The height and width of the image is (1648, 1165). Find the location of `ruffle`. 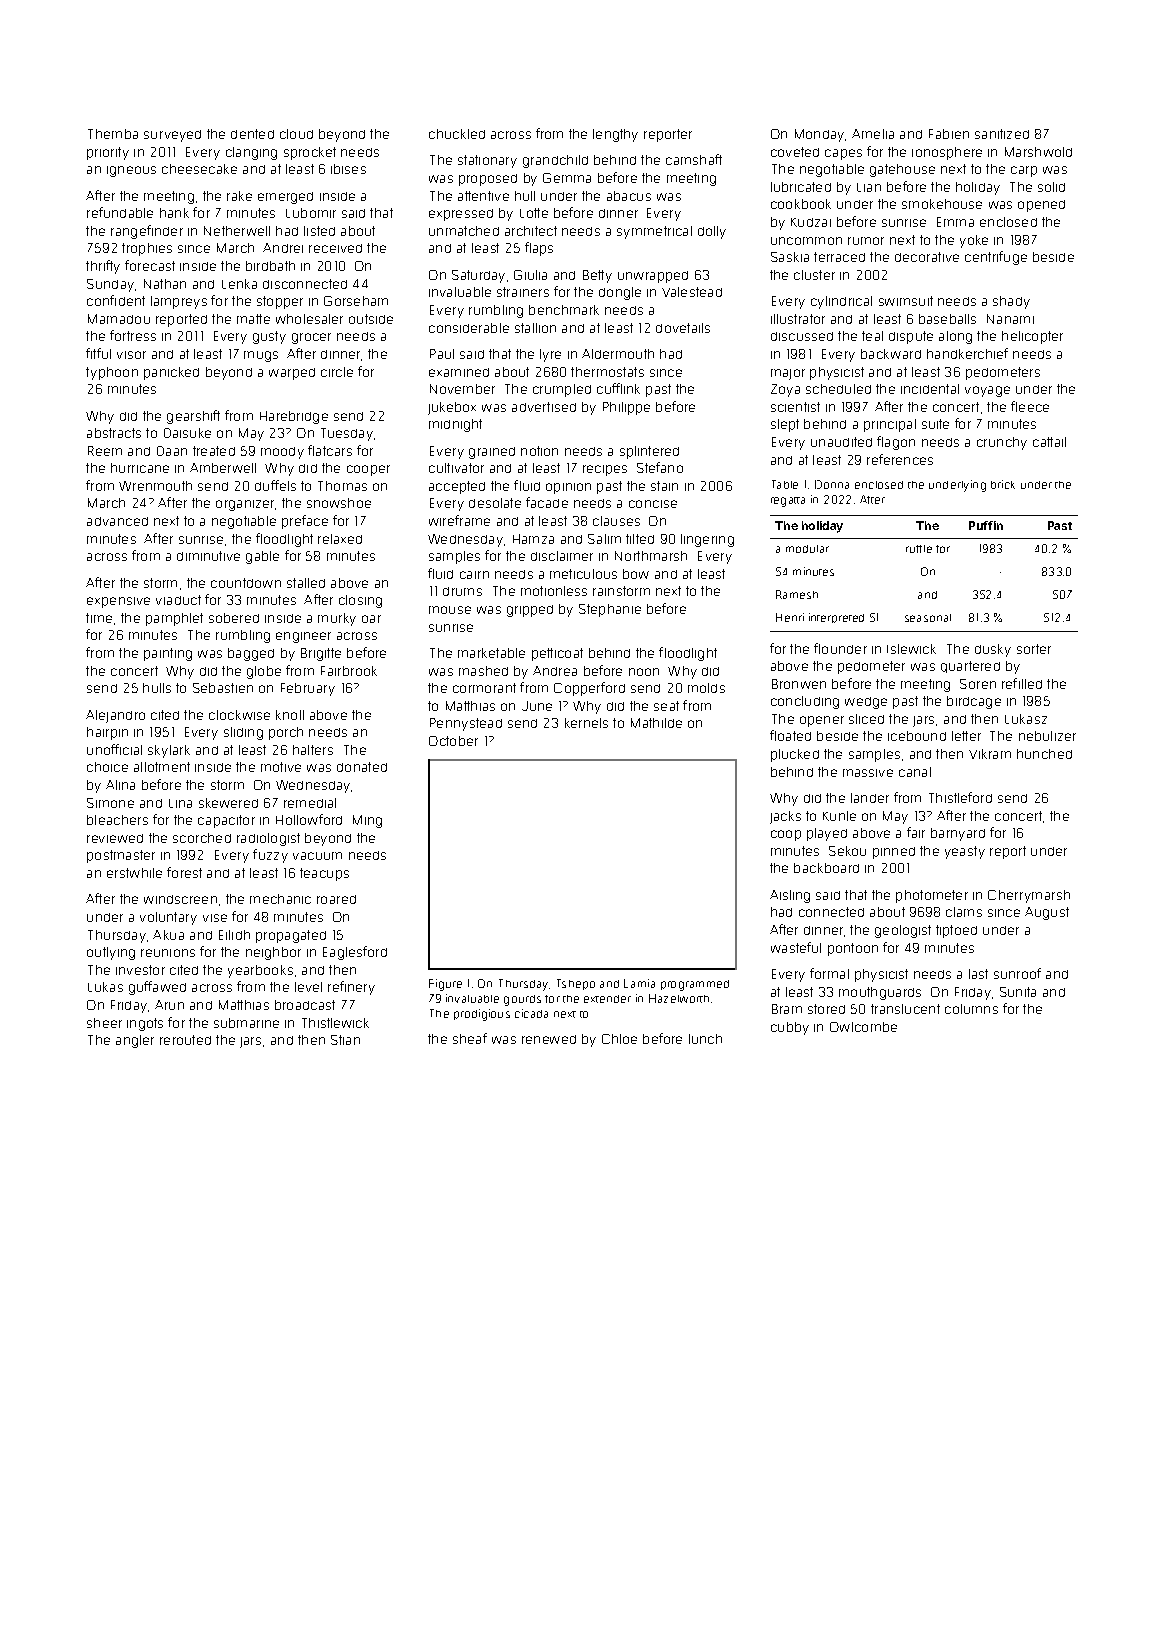

ruffle is located at coordinates (919, 549).
